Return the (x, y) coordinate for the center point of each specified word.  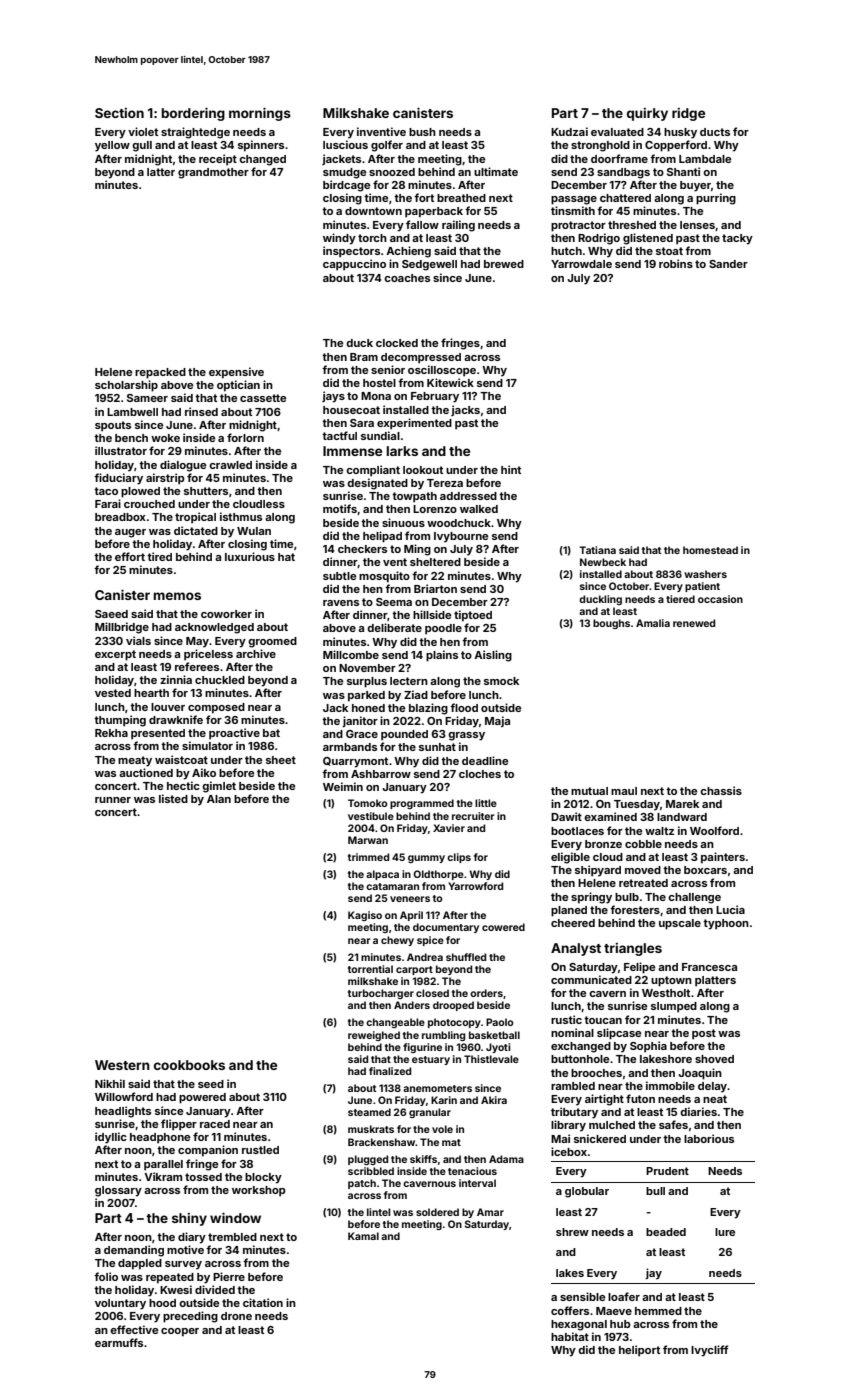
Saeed (111, 614)
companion (208, 1151)
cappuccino (354, 265)
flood (464, 707)
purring (716, 199)
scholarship (126, 386)
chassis (721, 790)
